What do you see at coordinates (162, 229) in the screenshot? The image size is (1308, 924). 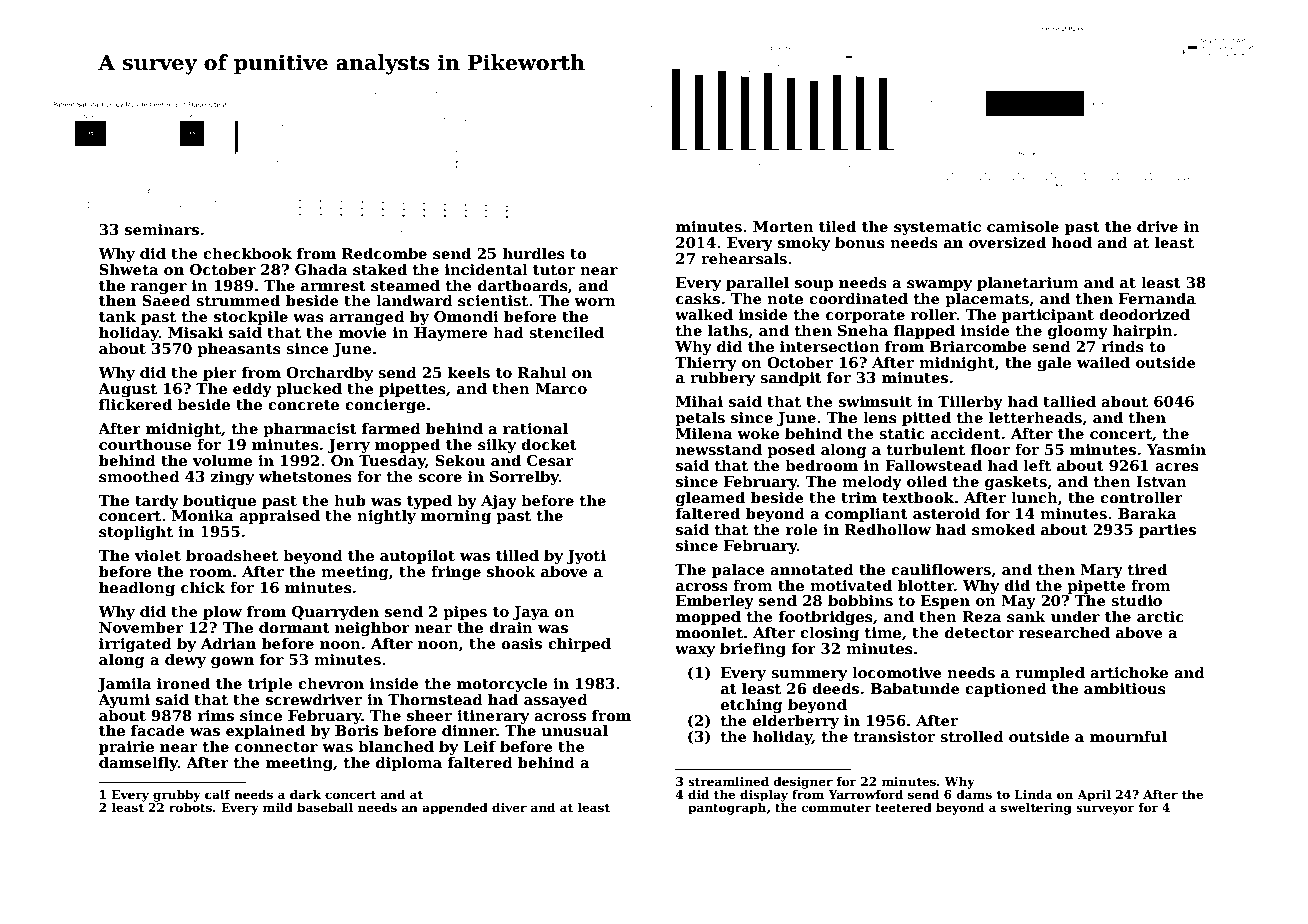 I see `seminars` at bounding box center [162, 229].
